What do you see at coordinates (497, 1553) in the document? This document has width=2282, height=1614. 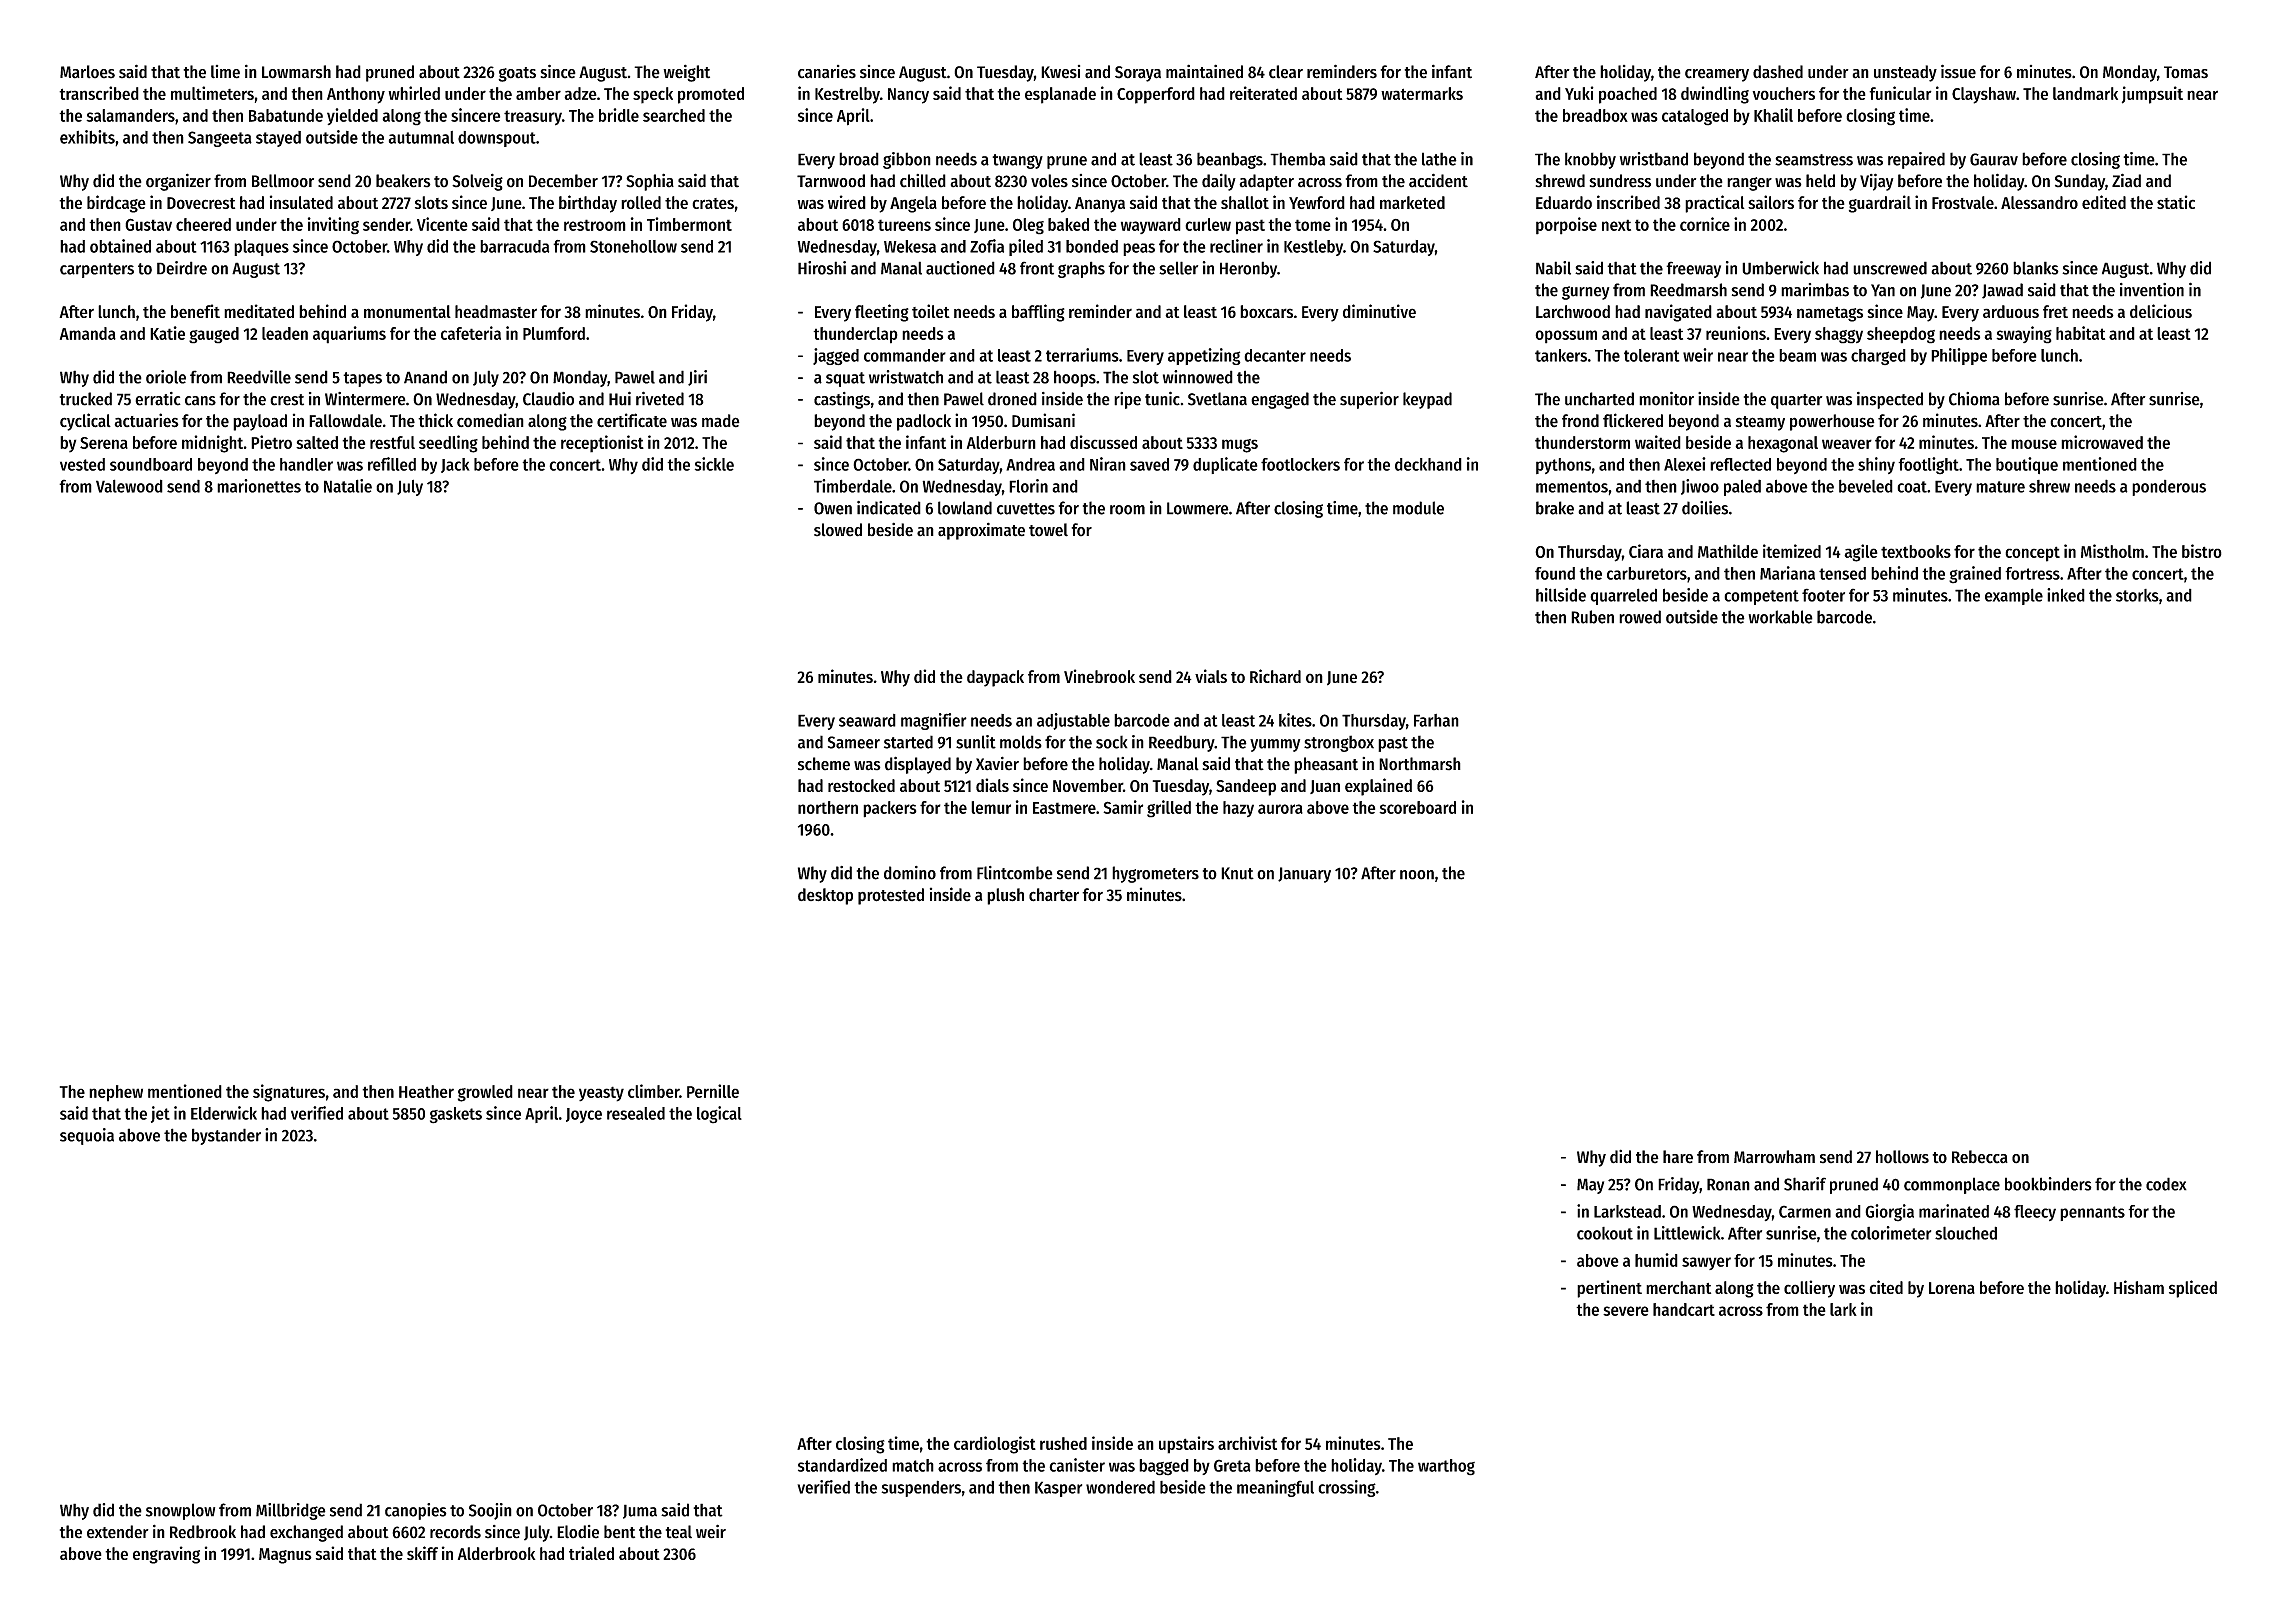 I see `Alderbrook` at bounding box center [497, 1553].
